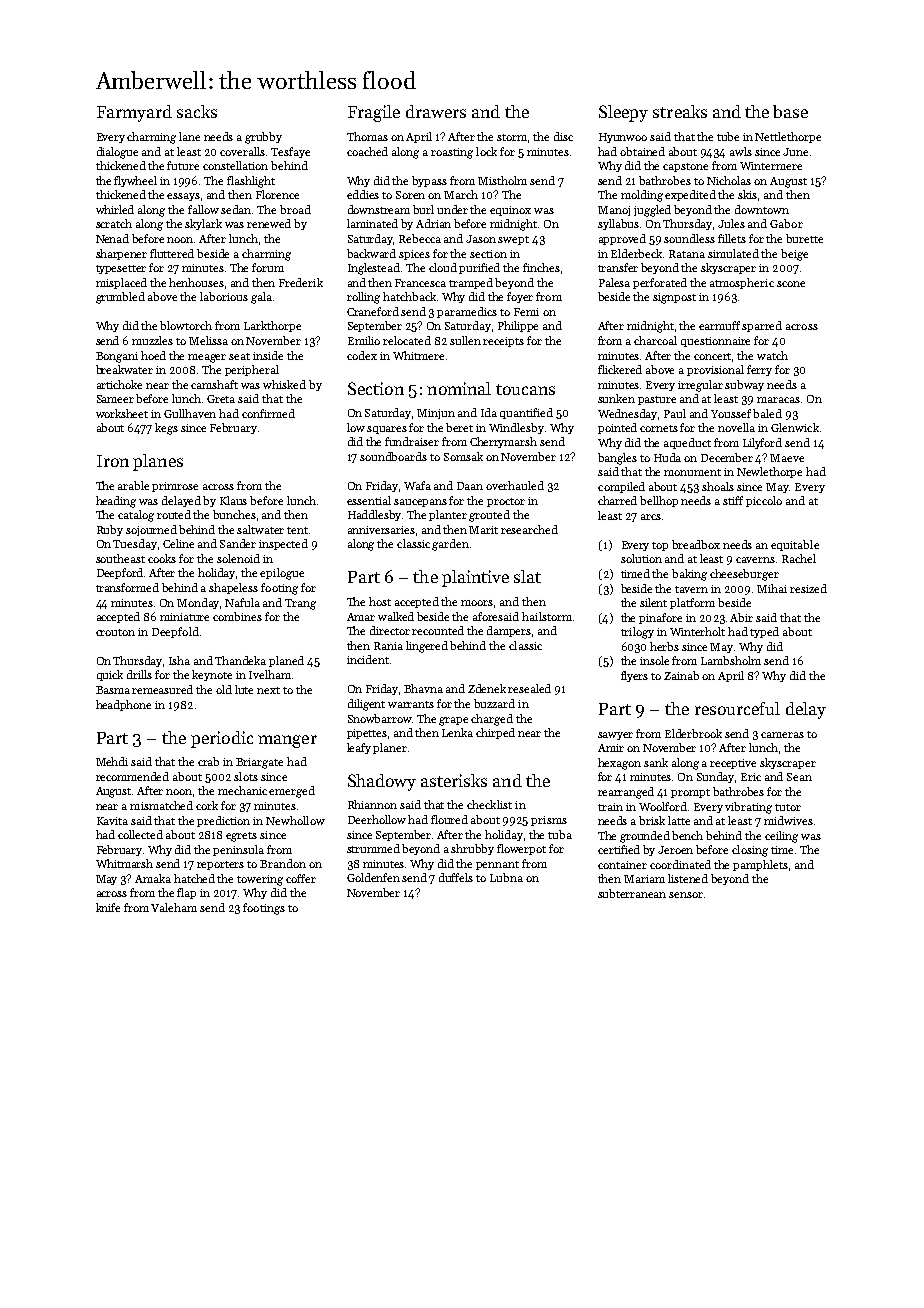 This screenshot has height=1308, width=924. Describe the element at coordinates (233, 500) in the screenshot. I see `Klaus` at that location.
